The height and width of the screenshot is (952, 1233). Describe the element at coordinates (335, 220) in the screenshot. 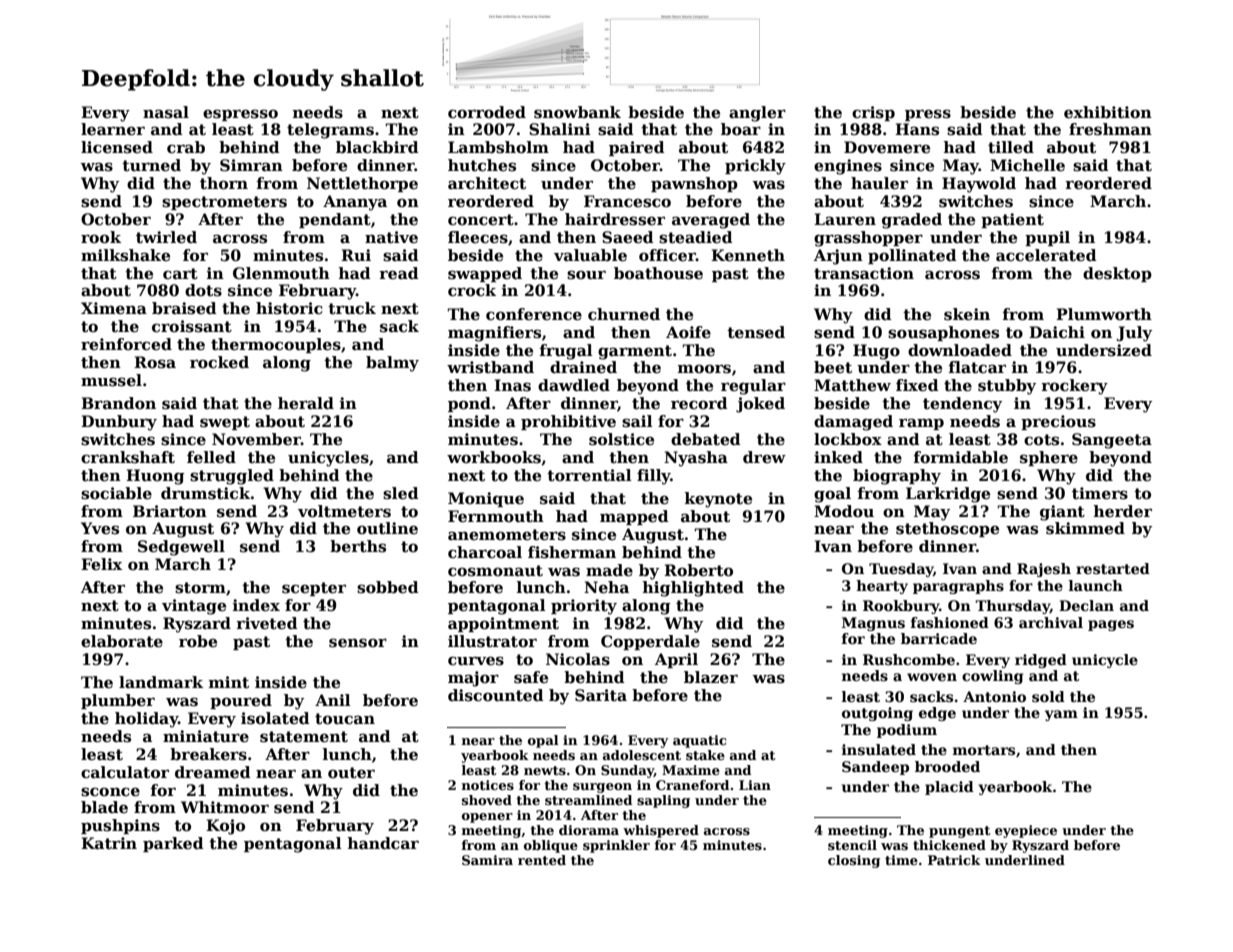

I see `pendant` at that location.
